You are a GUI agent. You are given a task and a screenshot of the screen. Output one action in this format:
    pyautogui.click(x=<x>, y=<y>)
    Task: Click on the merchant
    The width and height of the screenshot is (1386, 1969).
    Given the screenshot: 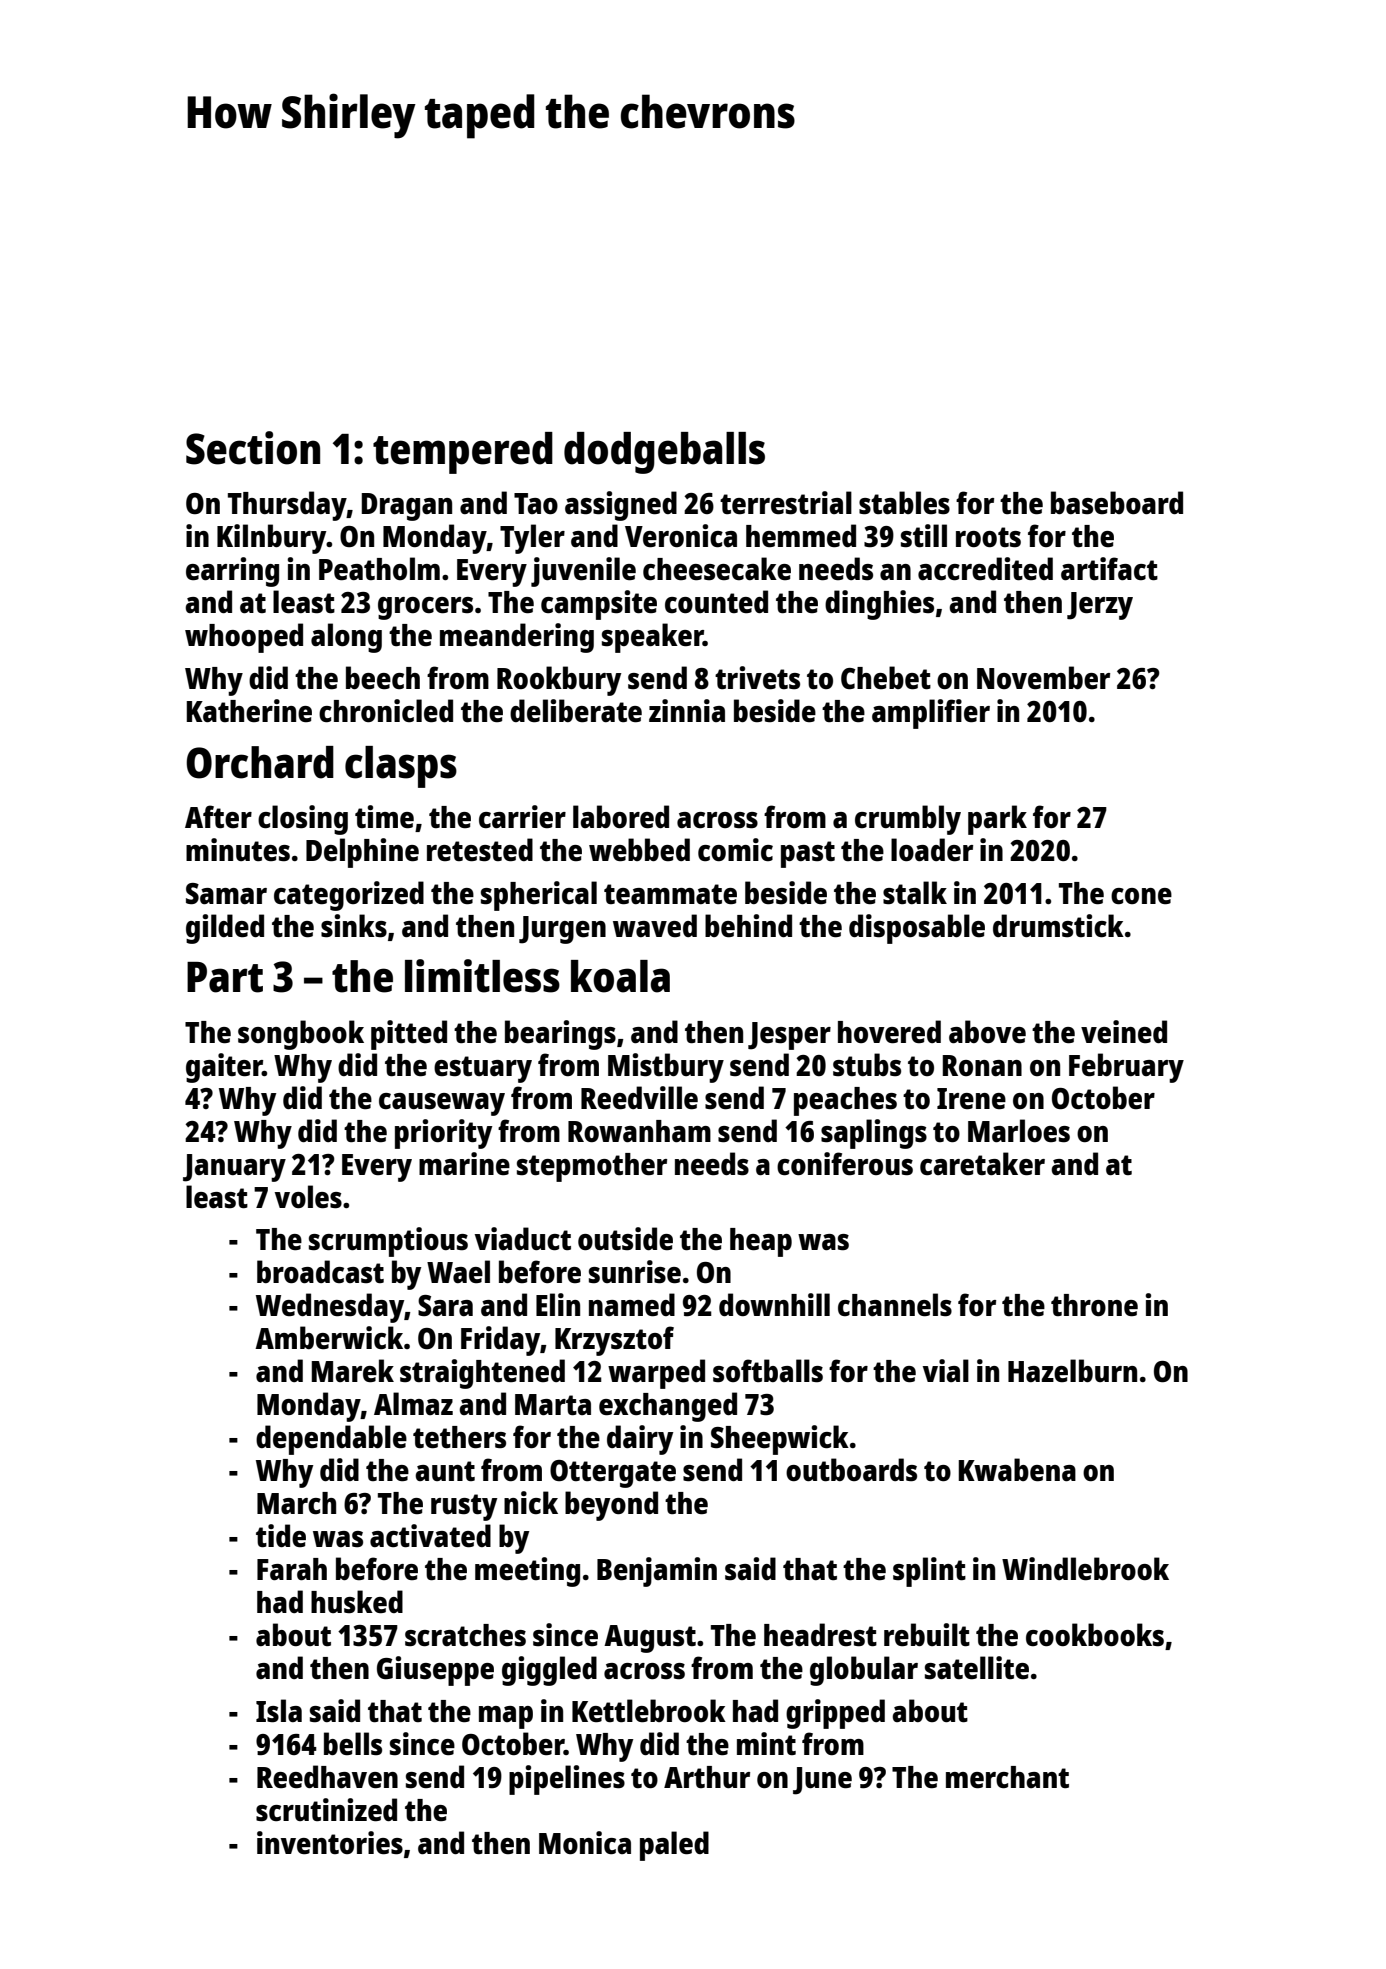 What is the action you would take?
    pyautogui.click(x=1007, y=1777)
